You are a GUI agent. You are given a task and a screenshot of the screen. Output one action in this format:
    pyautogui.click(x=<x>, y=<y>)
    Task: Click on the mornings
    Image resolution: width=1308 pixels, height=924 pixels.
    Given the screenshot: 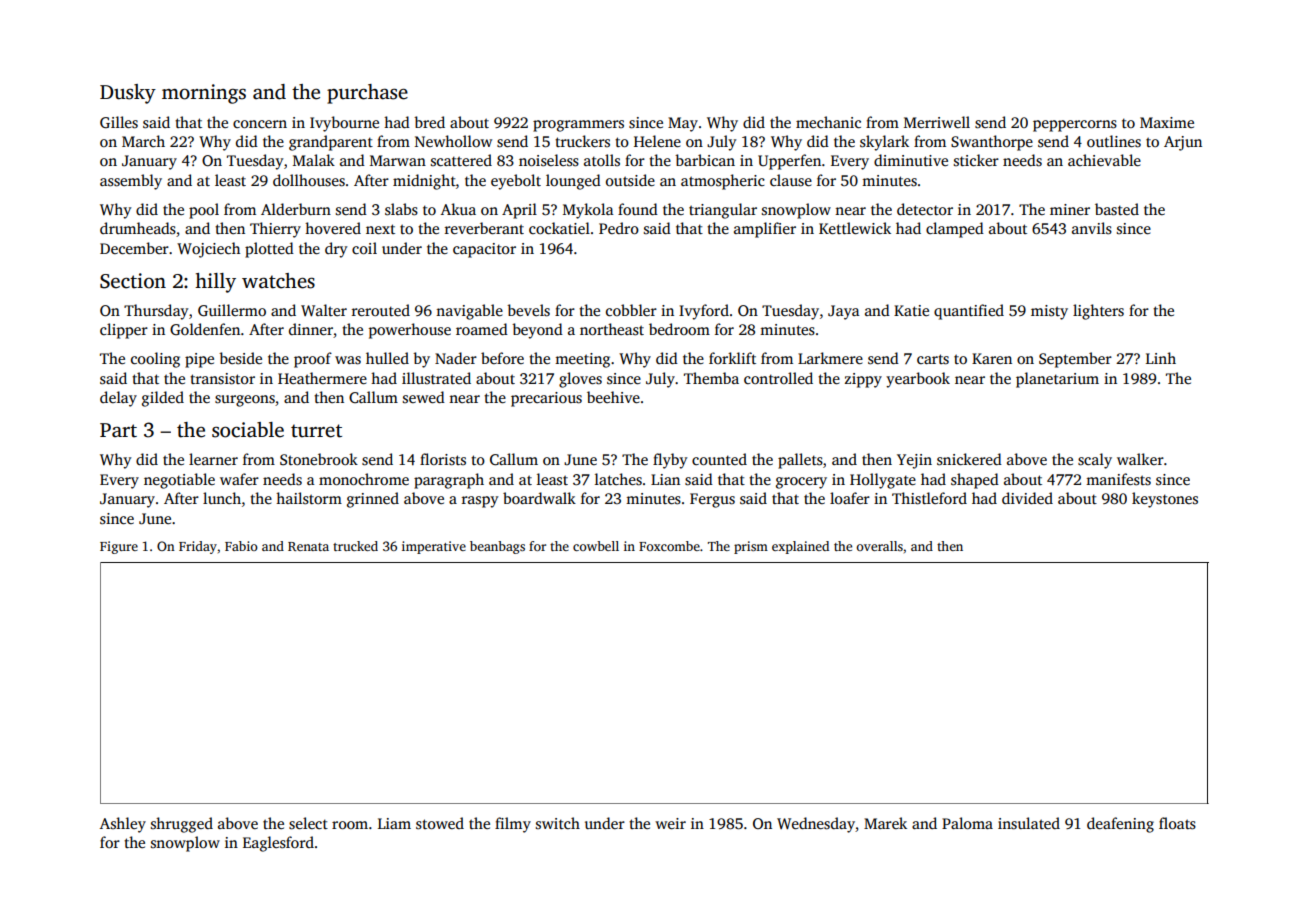 What is the action you would take?
    pyautogui.click(x=204, y=94)
